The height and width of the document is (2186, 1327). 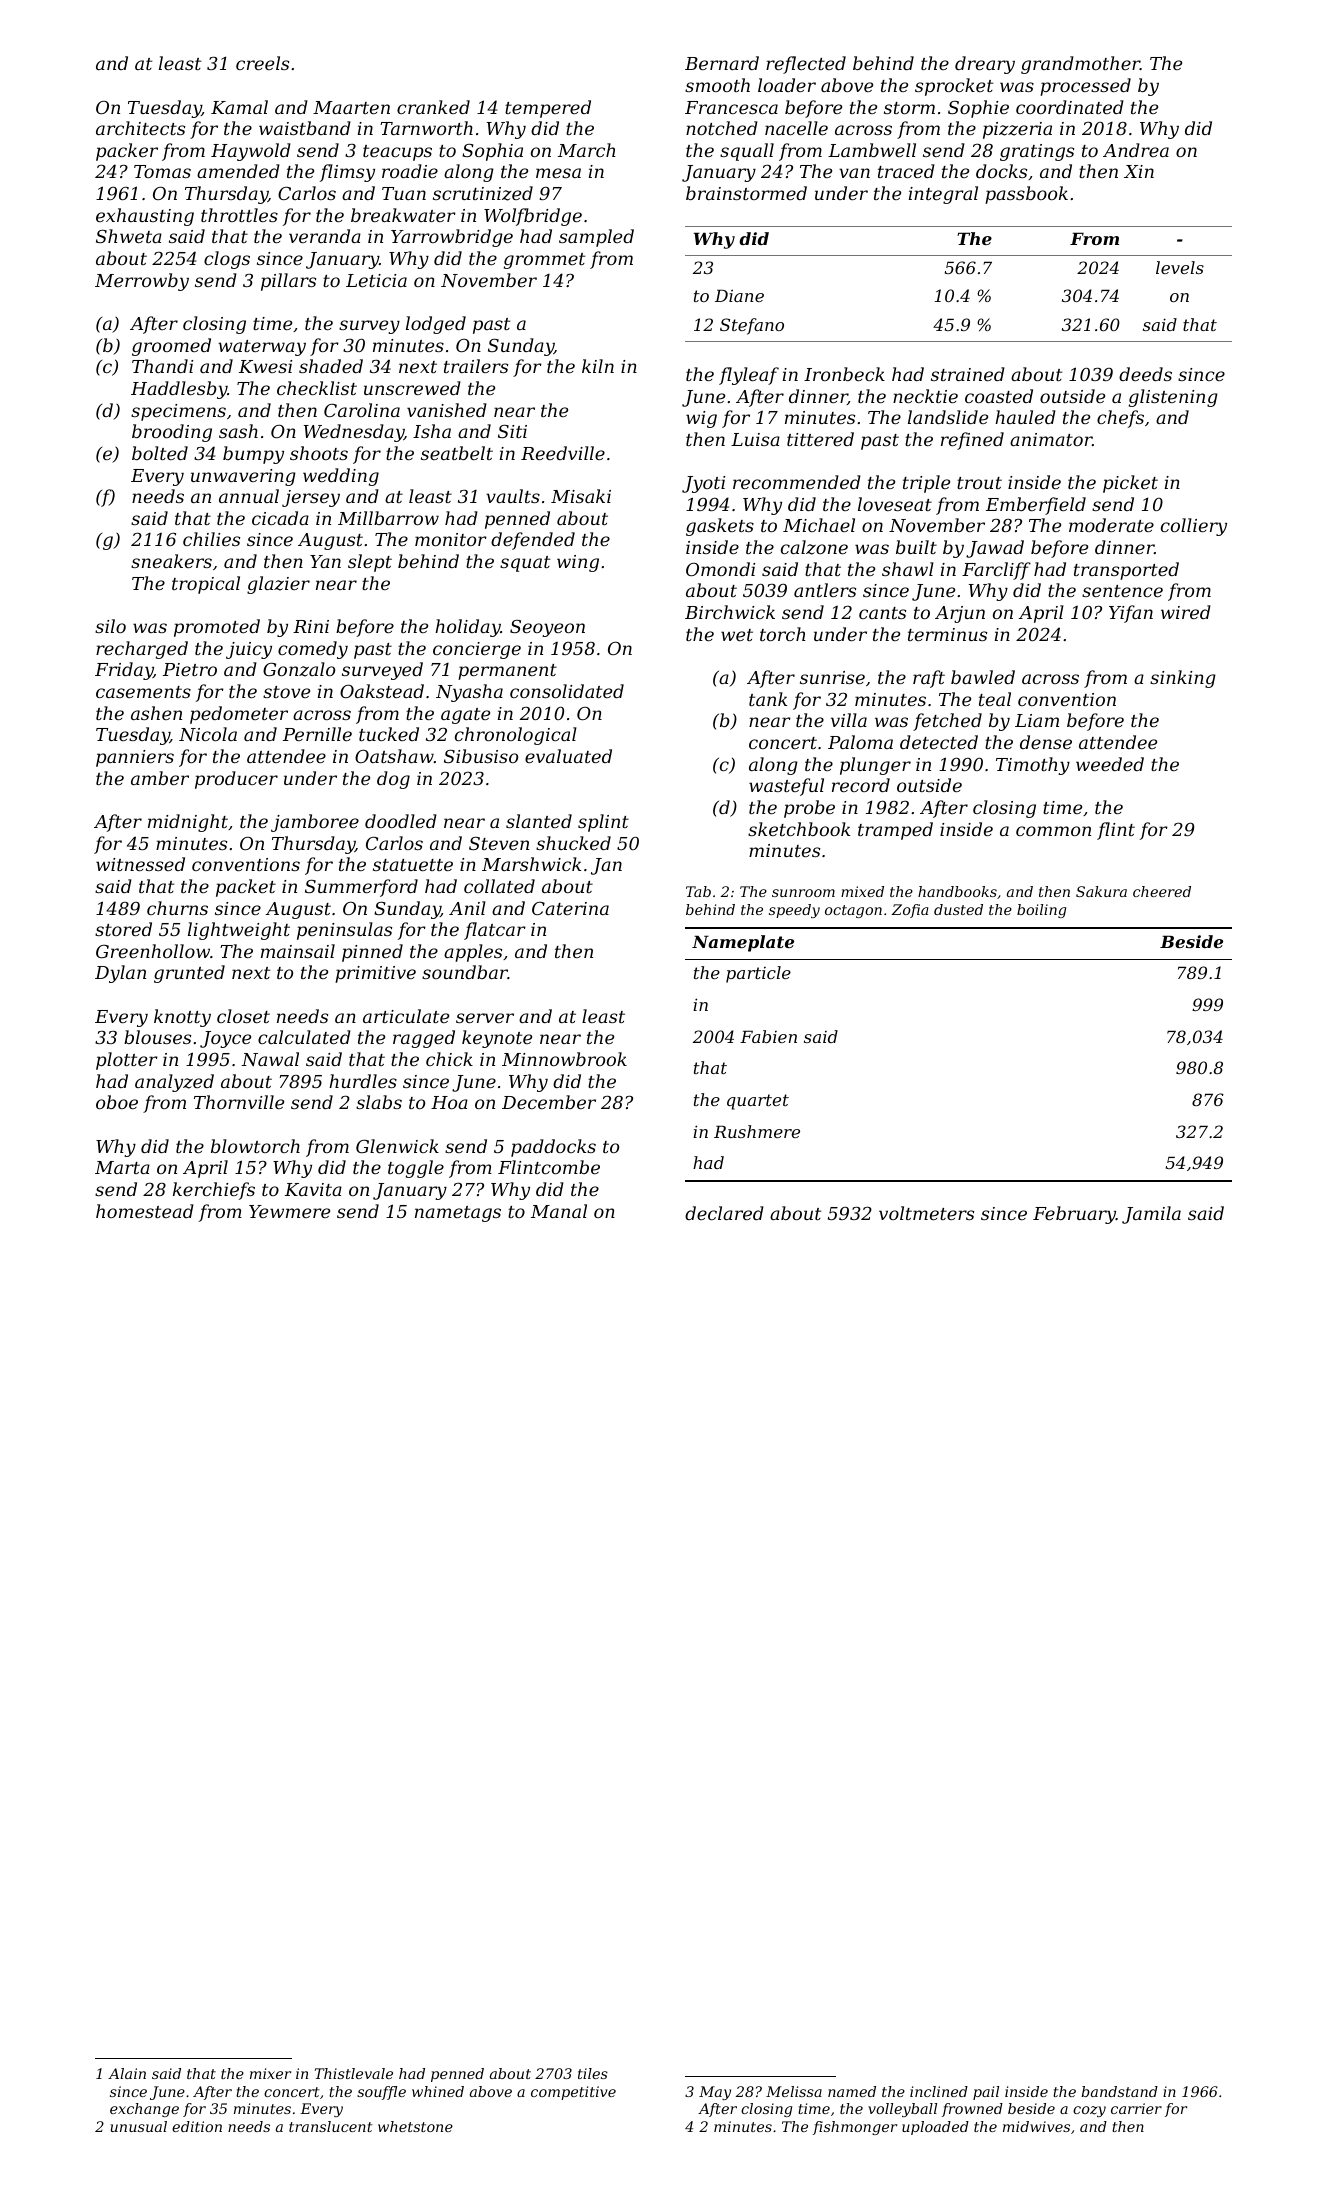 I want to click on landslide, so click(x=948, y=417).
